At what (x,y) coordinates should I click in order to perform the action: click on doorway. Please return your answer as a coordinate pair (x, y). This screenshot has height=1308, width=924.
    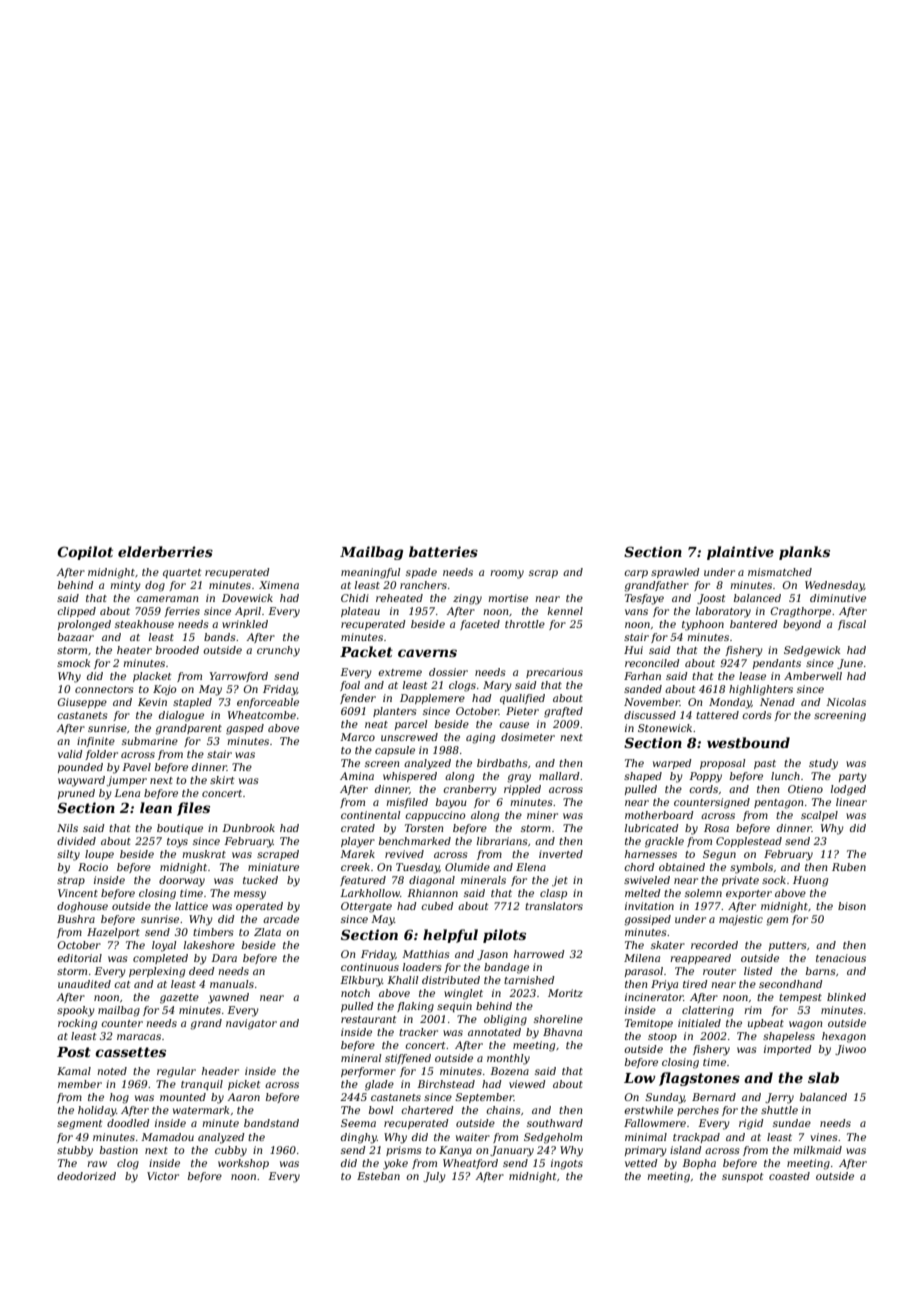
    Looking at the image, I should click on (182, 881).
